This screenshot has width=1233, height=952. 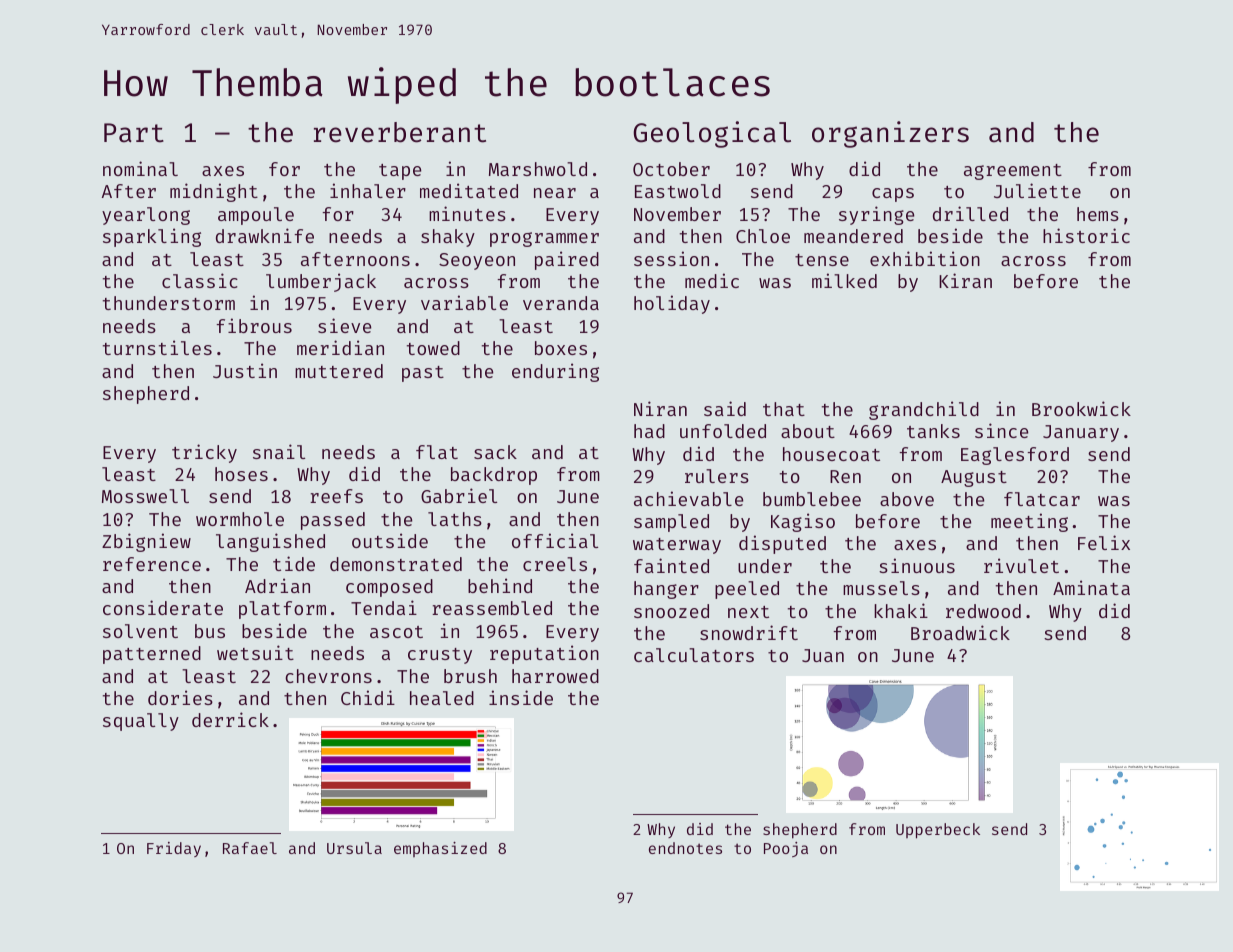 What do you see at coordinates (279, 451) in the screenshot?
I see `snail` at bounding box center [279, 451].
